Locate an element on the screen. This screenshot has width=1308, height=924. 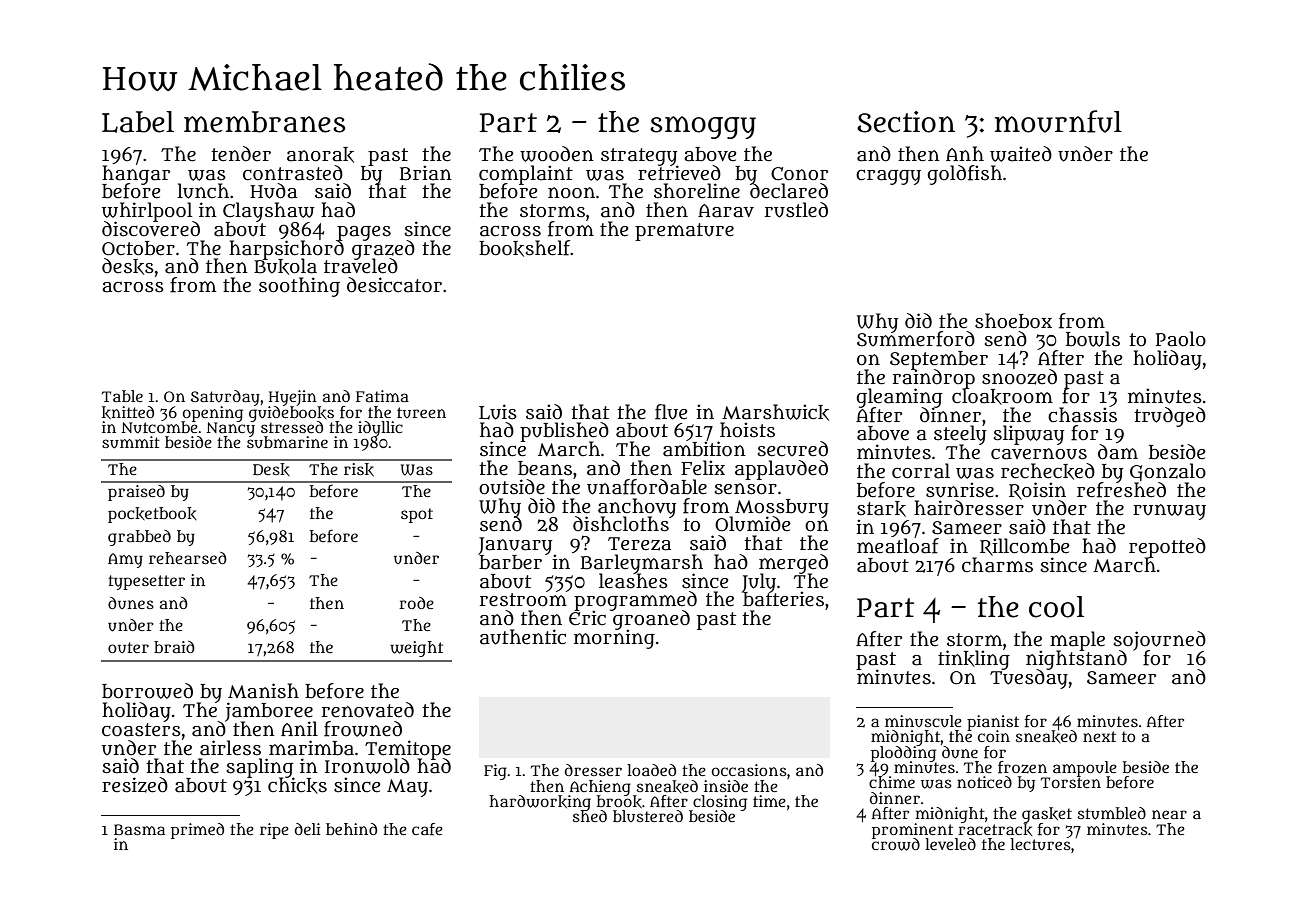
steely is located at coordinates (960, 435).
